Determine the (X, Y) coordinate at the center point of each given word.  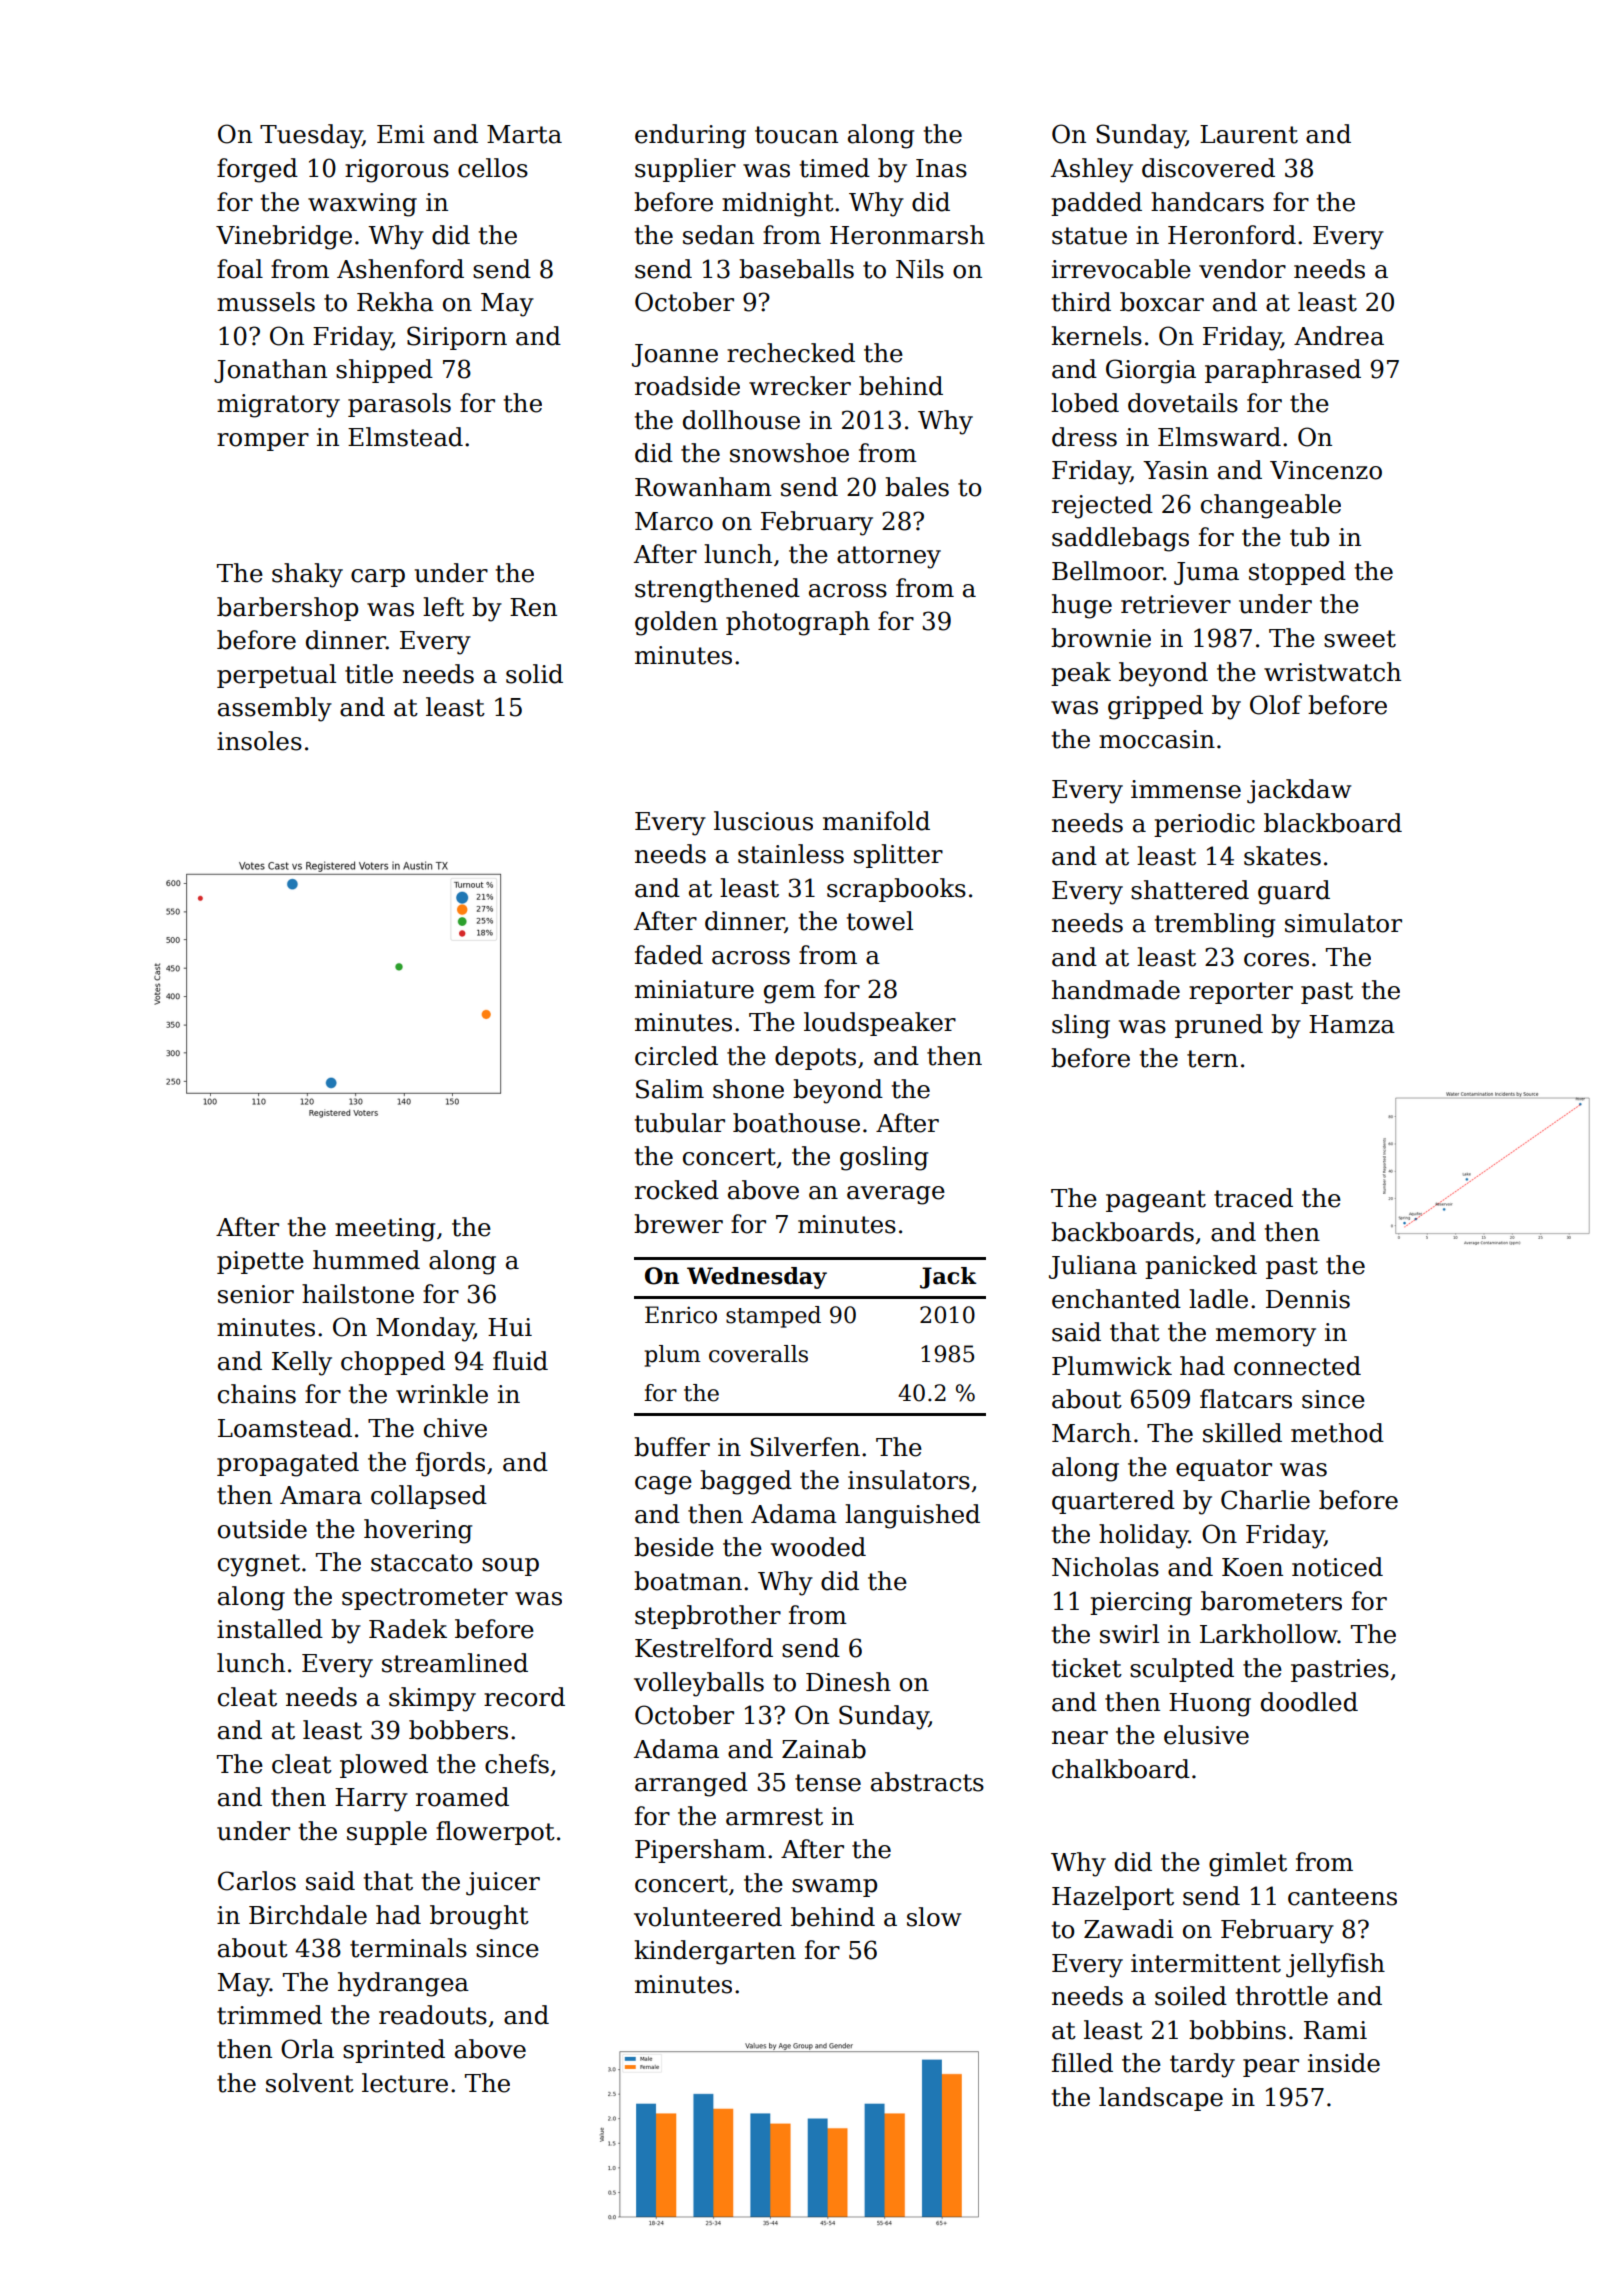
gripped (1155, 707)
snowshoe (789, 453)
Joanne (675, 355)
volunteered (708, 1917)
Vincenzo (1326, 470)
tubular (680, 1123)
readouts (433, 2015)
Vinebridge (284, 237)
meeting (385, 1230)
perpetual (276, 676)
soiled (1191, 1996)
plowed (384, 1766)
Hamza (1352, 1024)
